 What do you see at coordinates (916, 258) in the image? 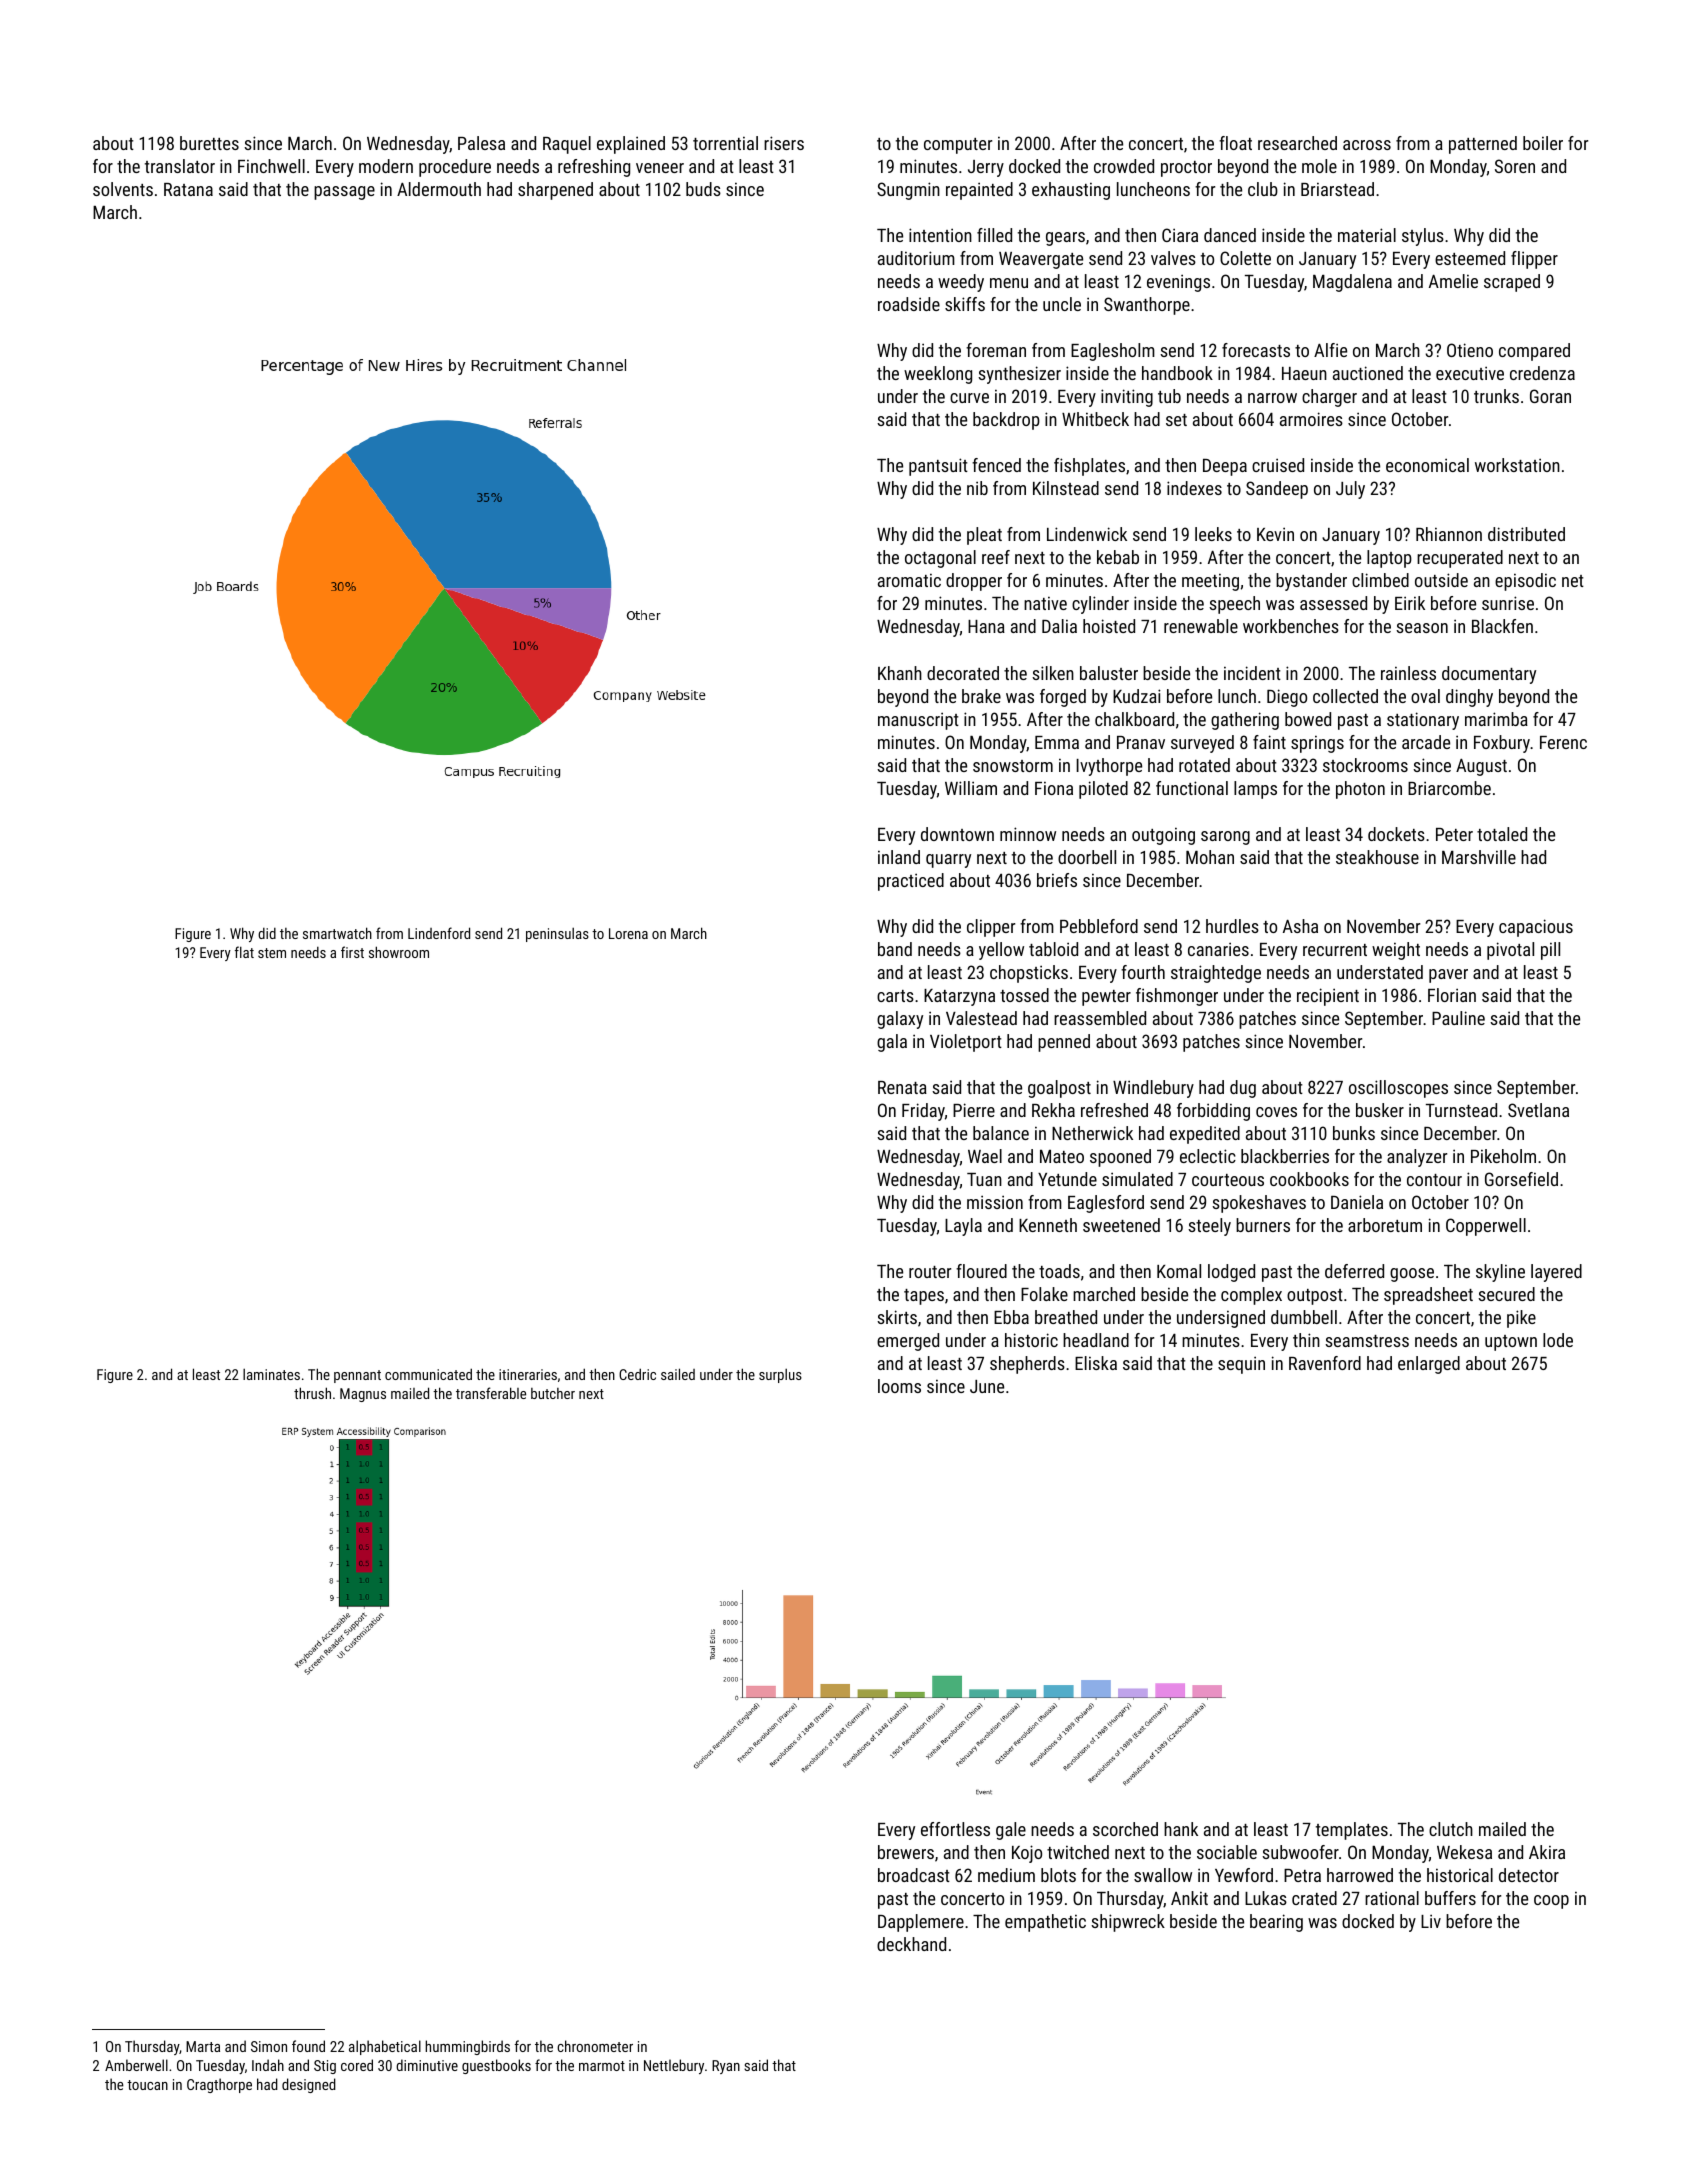
I see `auditorium` at bounding box center [916, 258].
